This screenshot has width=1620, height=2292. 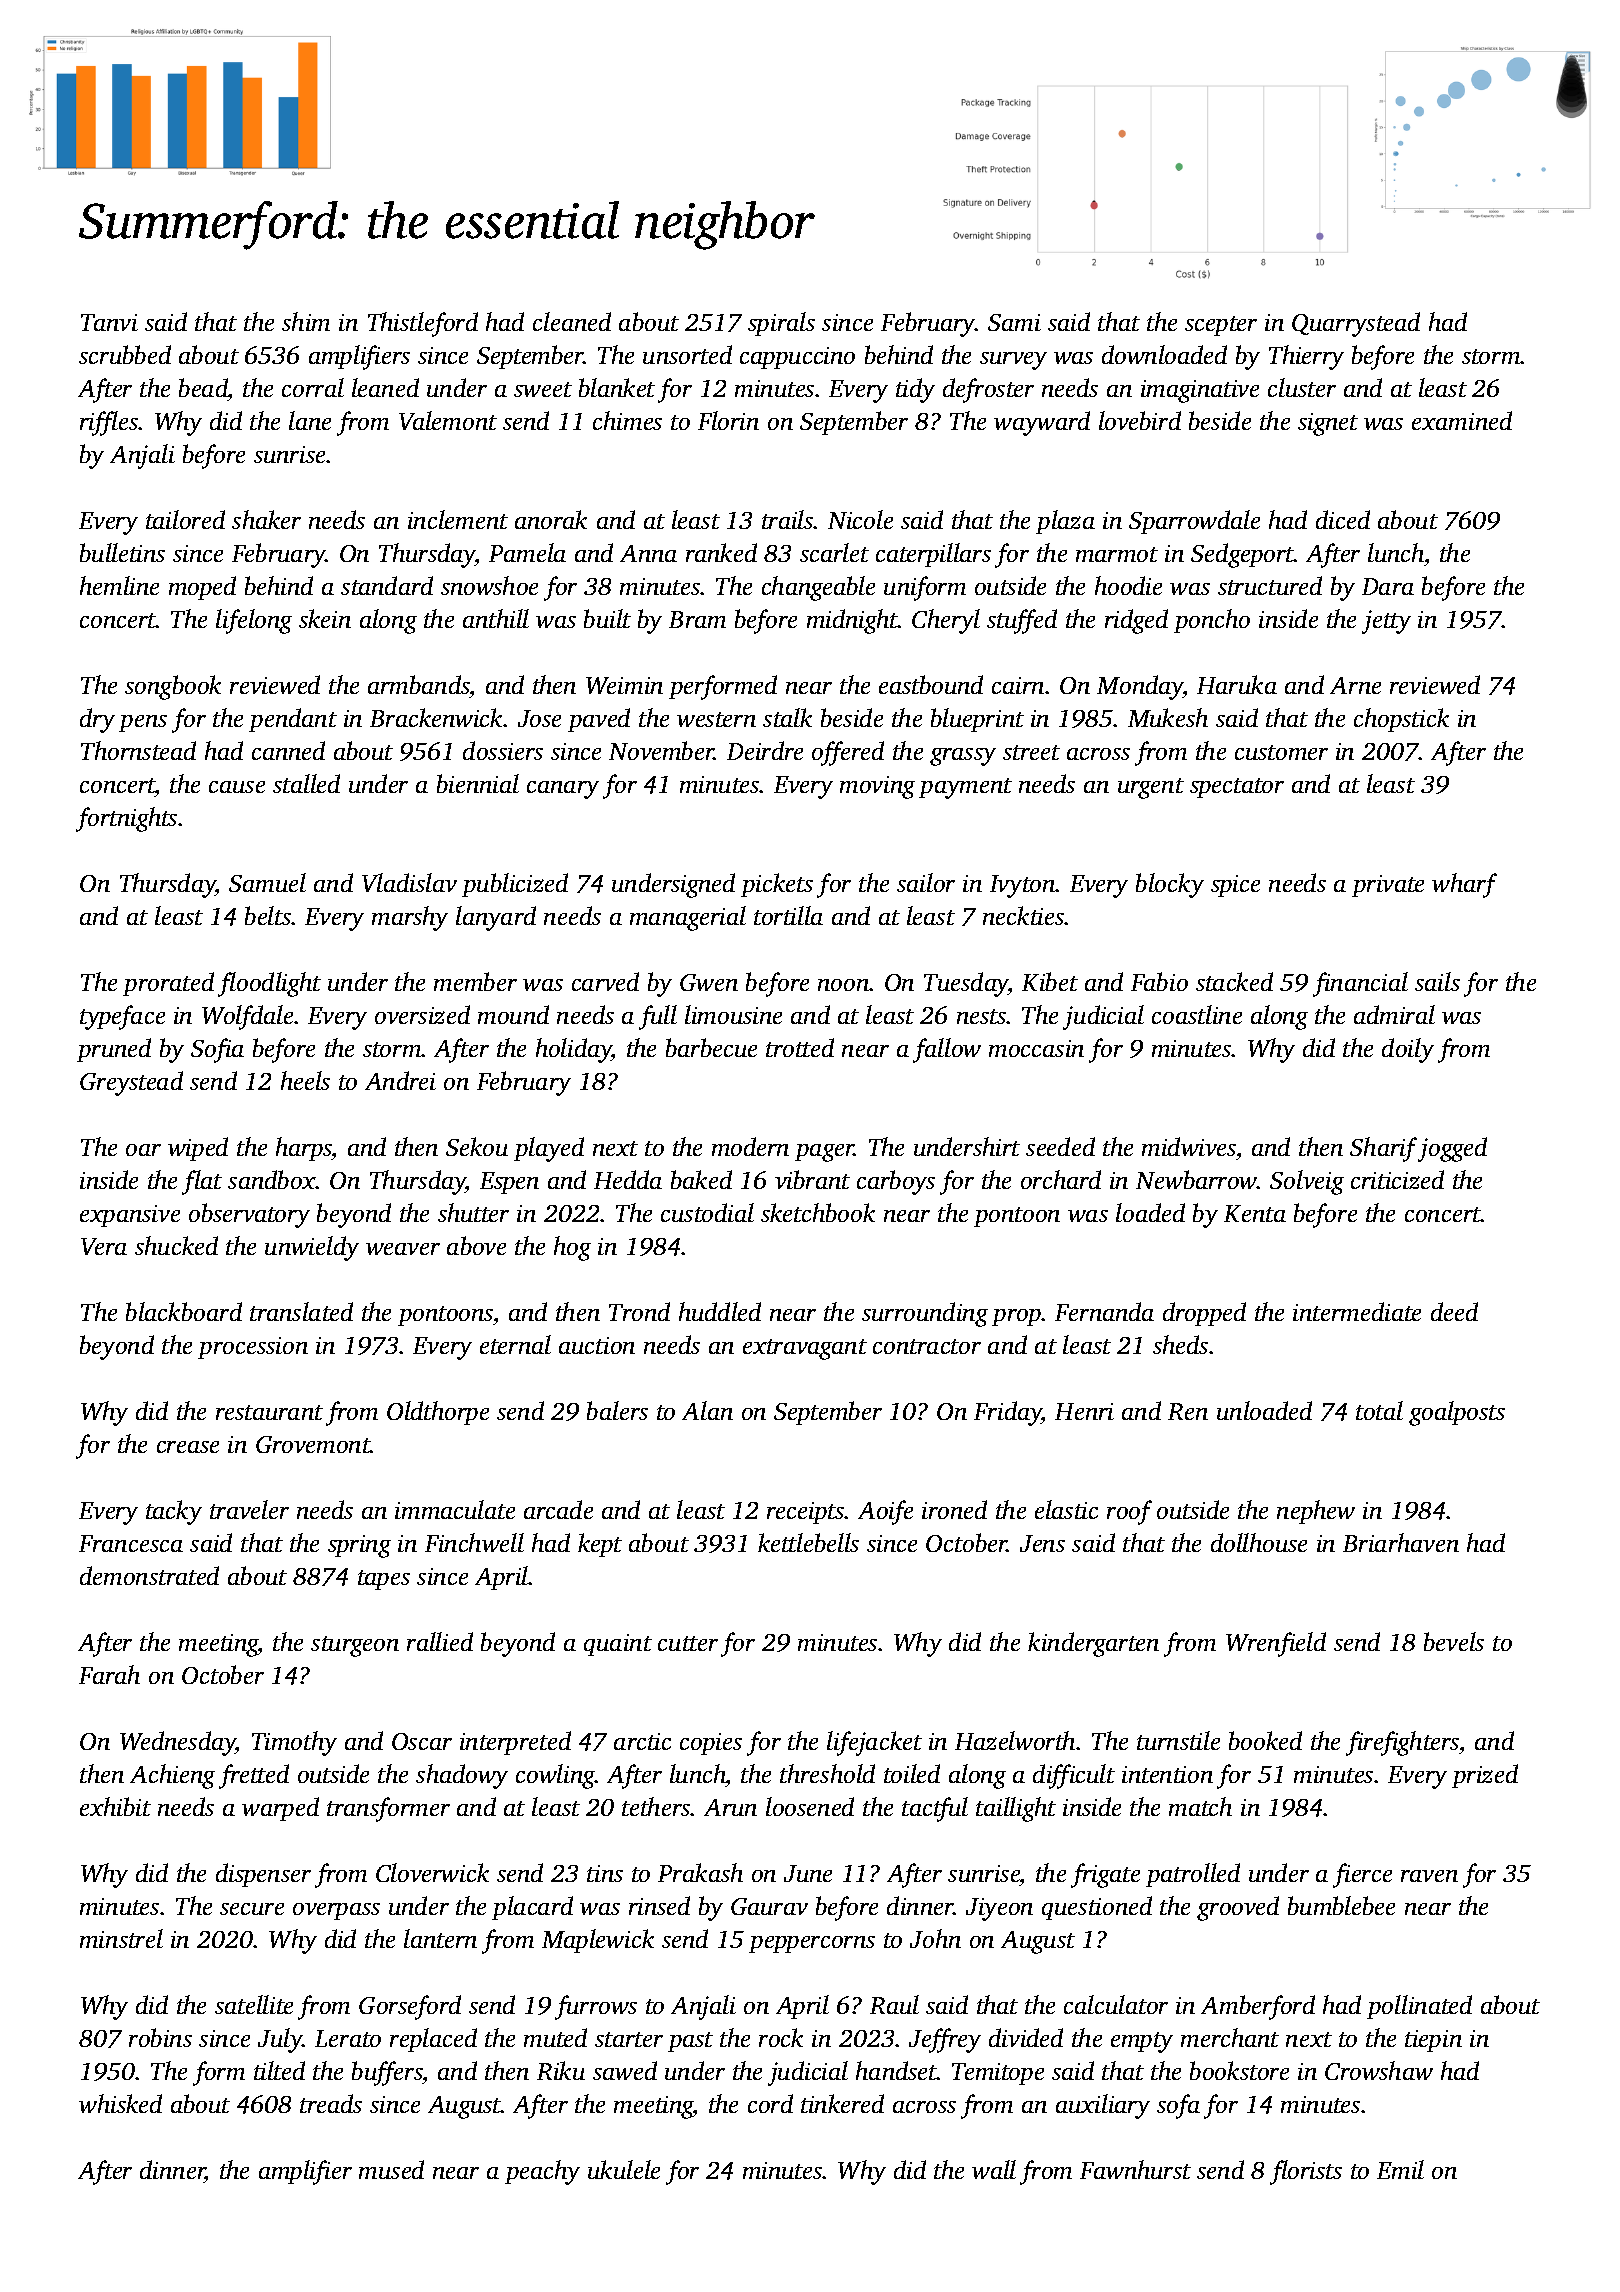 What do you see at coordinates (478, 783) in the screenshot?
I see `biennial` at bounding box center [478, 783].
